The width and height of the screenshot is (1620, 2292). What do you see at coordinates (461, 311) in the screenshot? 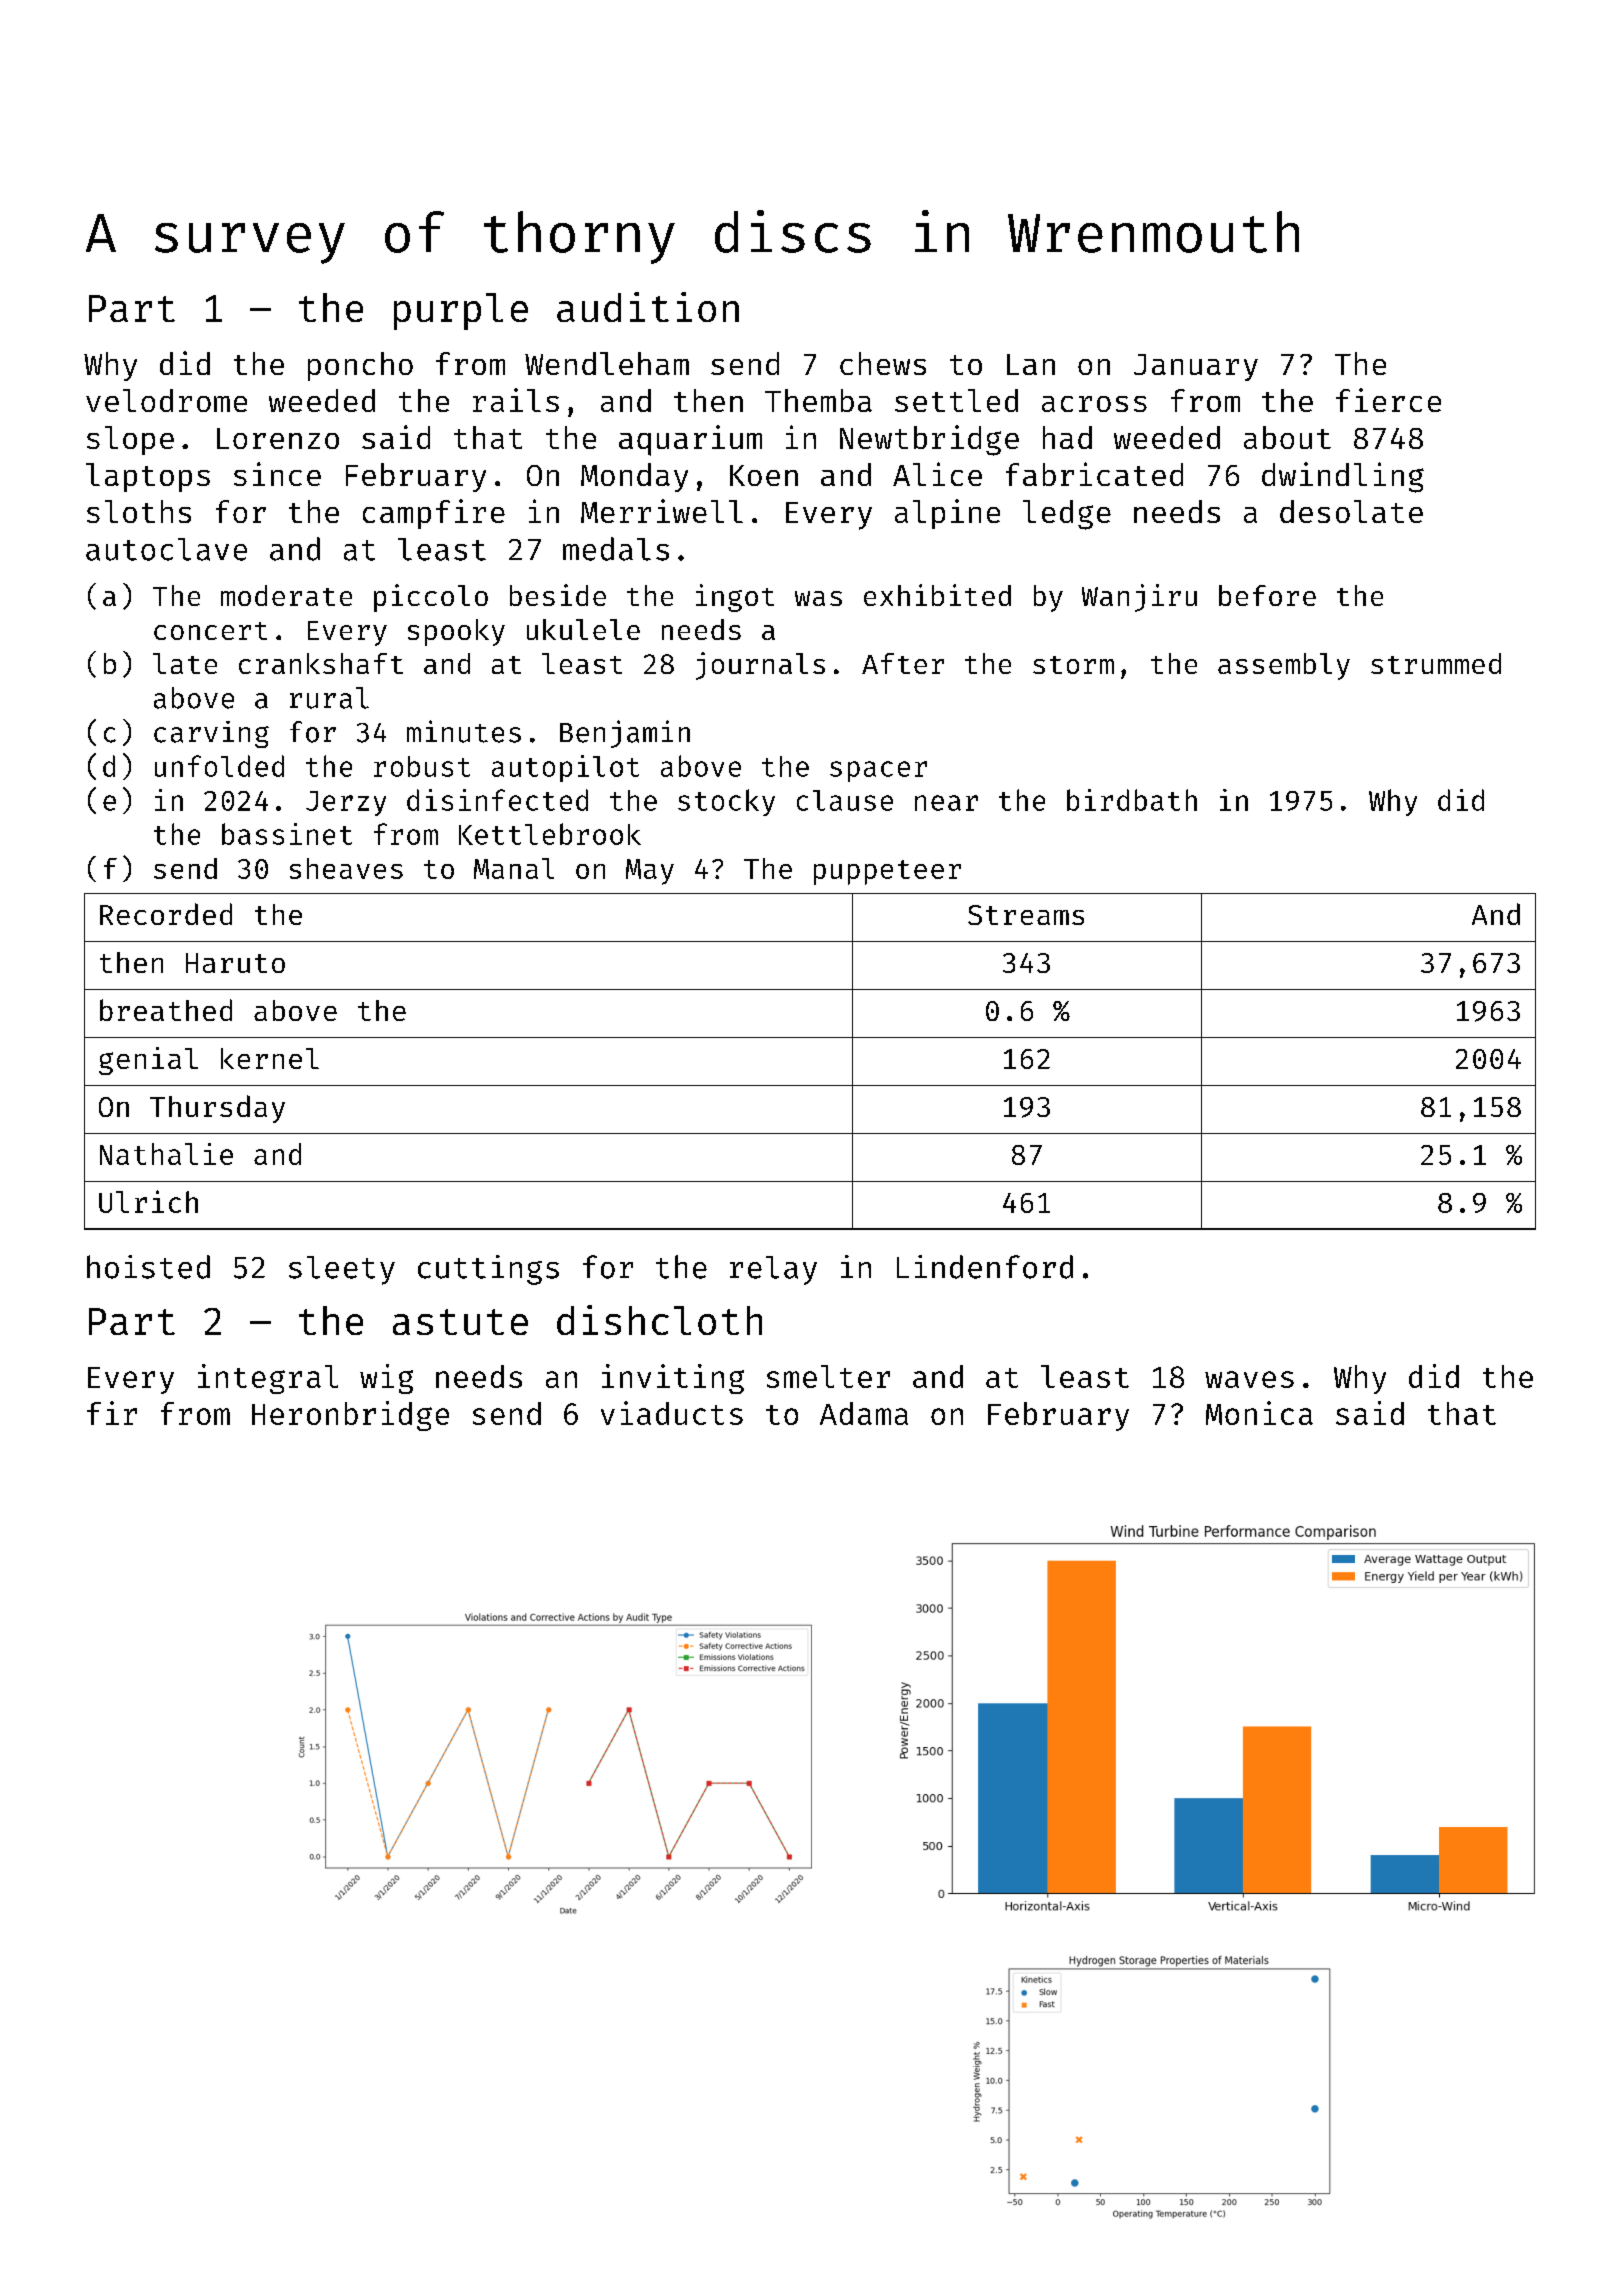
I see `purple` at bounding box center [461, 311].
